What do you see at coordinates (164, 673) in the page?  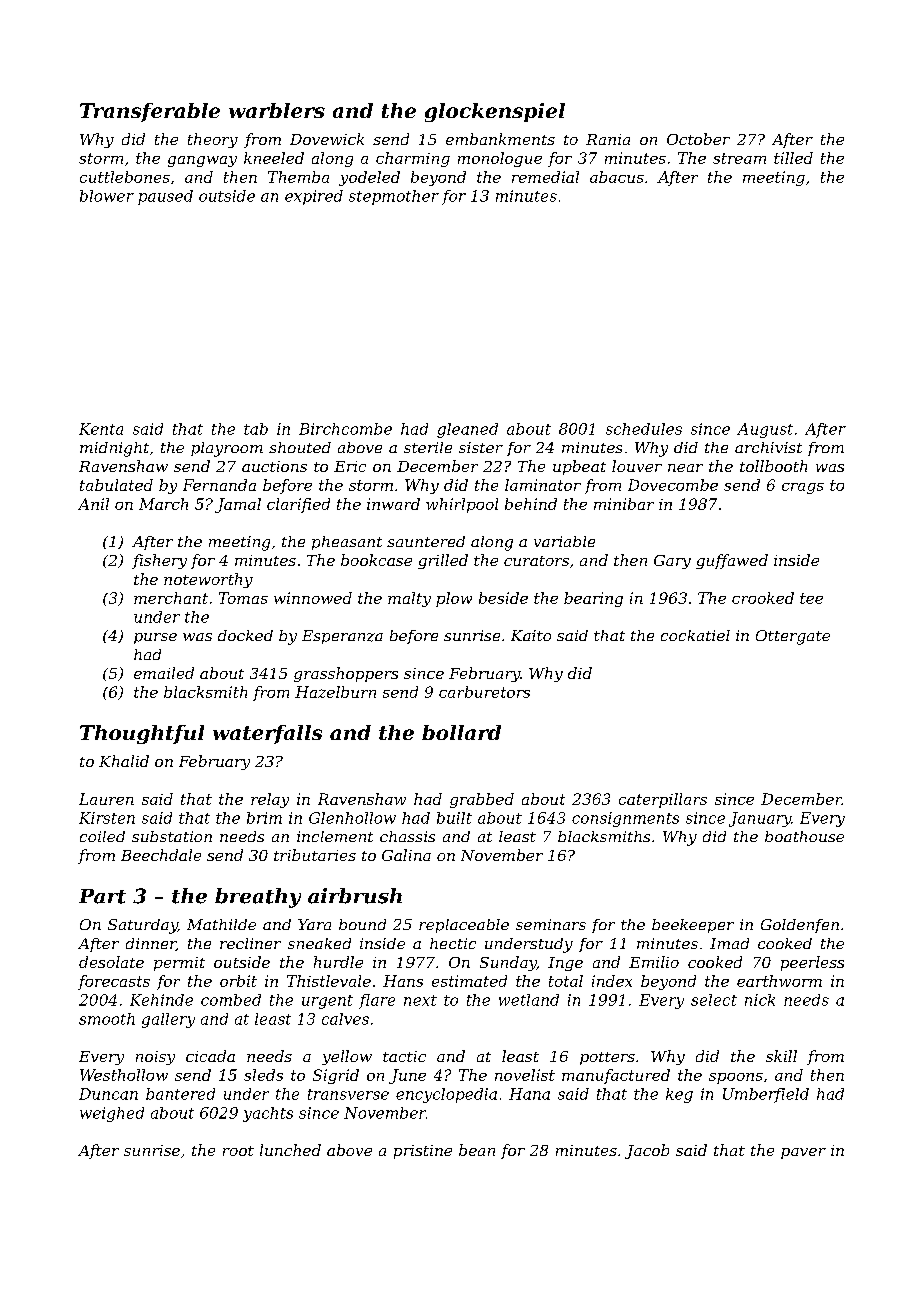 I see `emailed` at bounding box center [164, 673].
